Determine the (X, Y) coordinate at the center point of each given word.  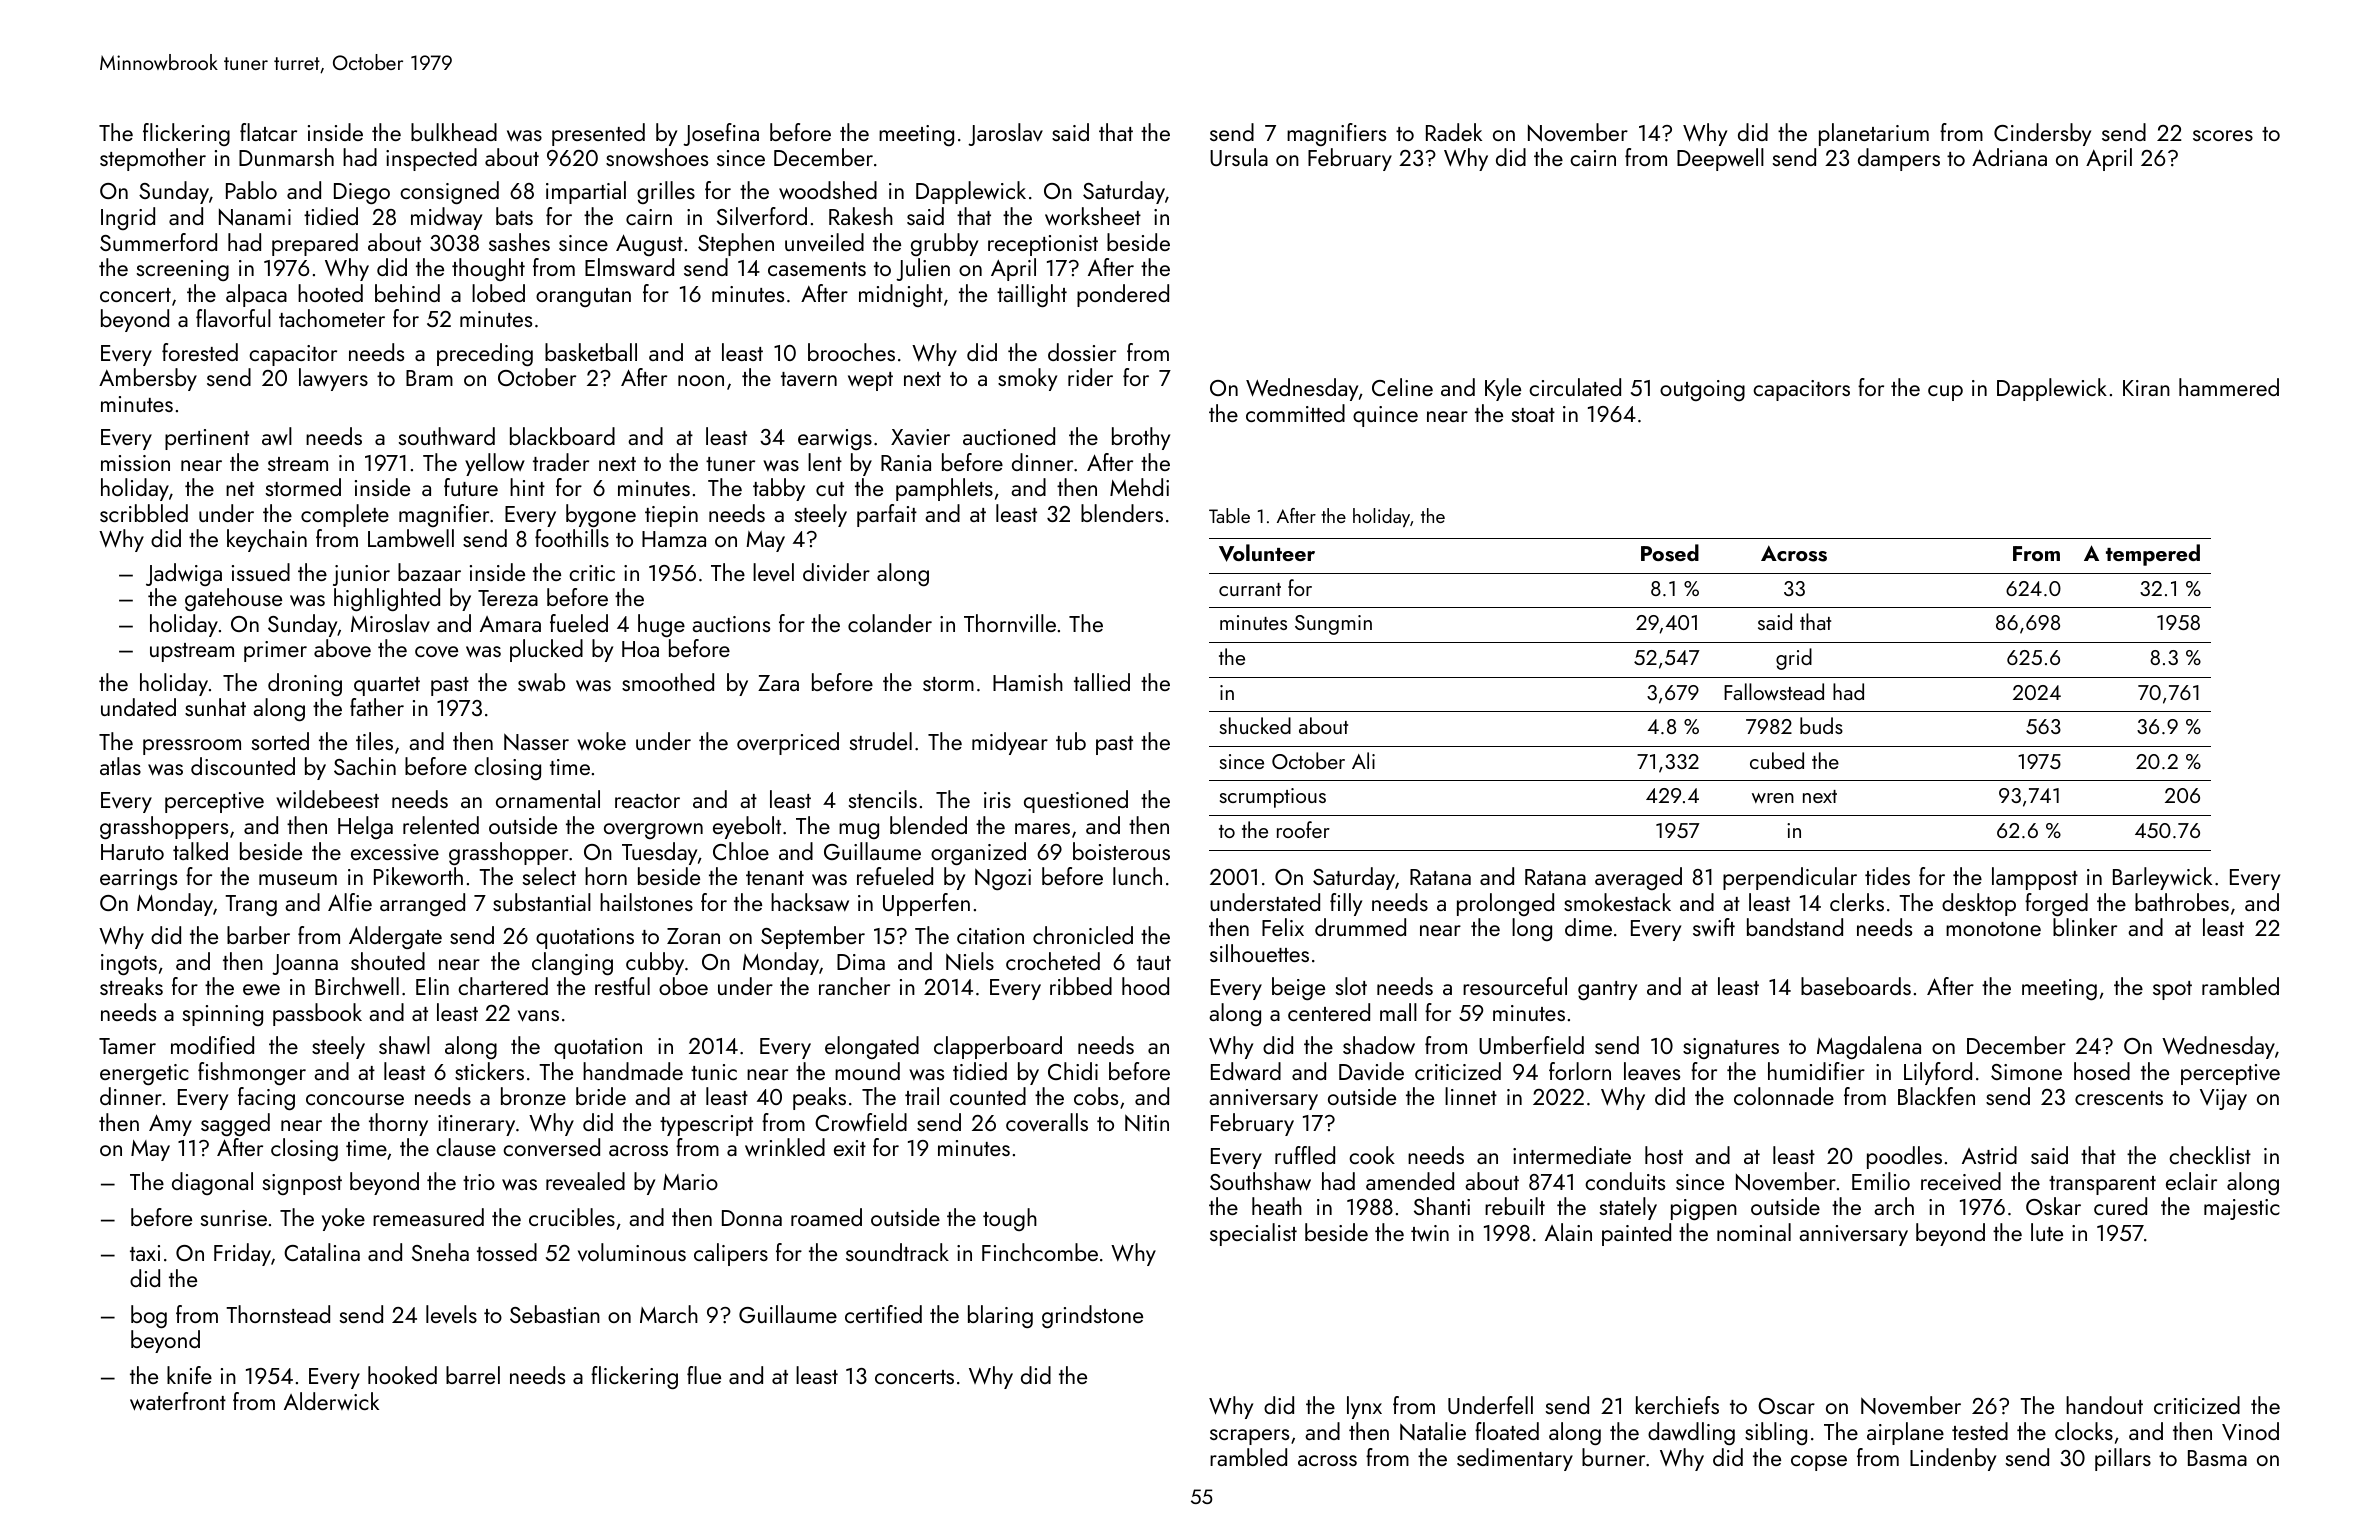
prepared (315, 244)
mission (135, 463)
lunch (1137, 876)
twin (1430, 1233)
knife (189, 1375)
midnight (901, 295)
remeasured (428, 1217)
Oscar (1786, 1406)
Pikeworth (418, 876)
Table (1229, 515)
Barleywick (2162, 878)
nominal (1754, 1232)
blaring (1000, 1316)
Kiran (2146, 388)
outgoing (1702, 390)
